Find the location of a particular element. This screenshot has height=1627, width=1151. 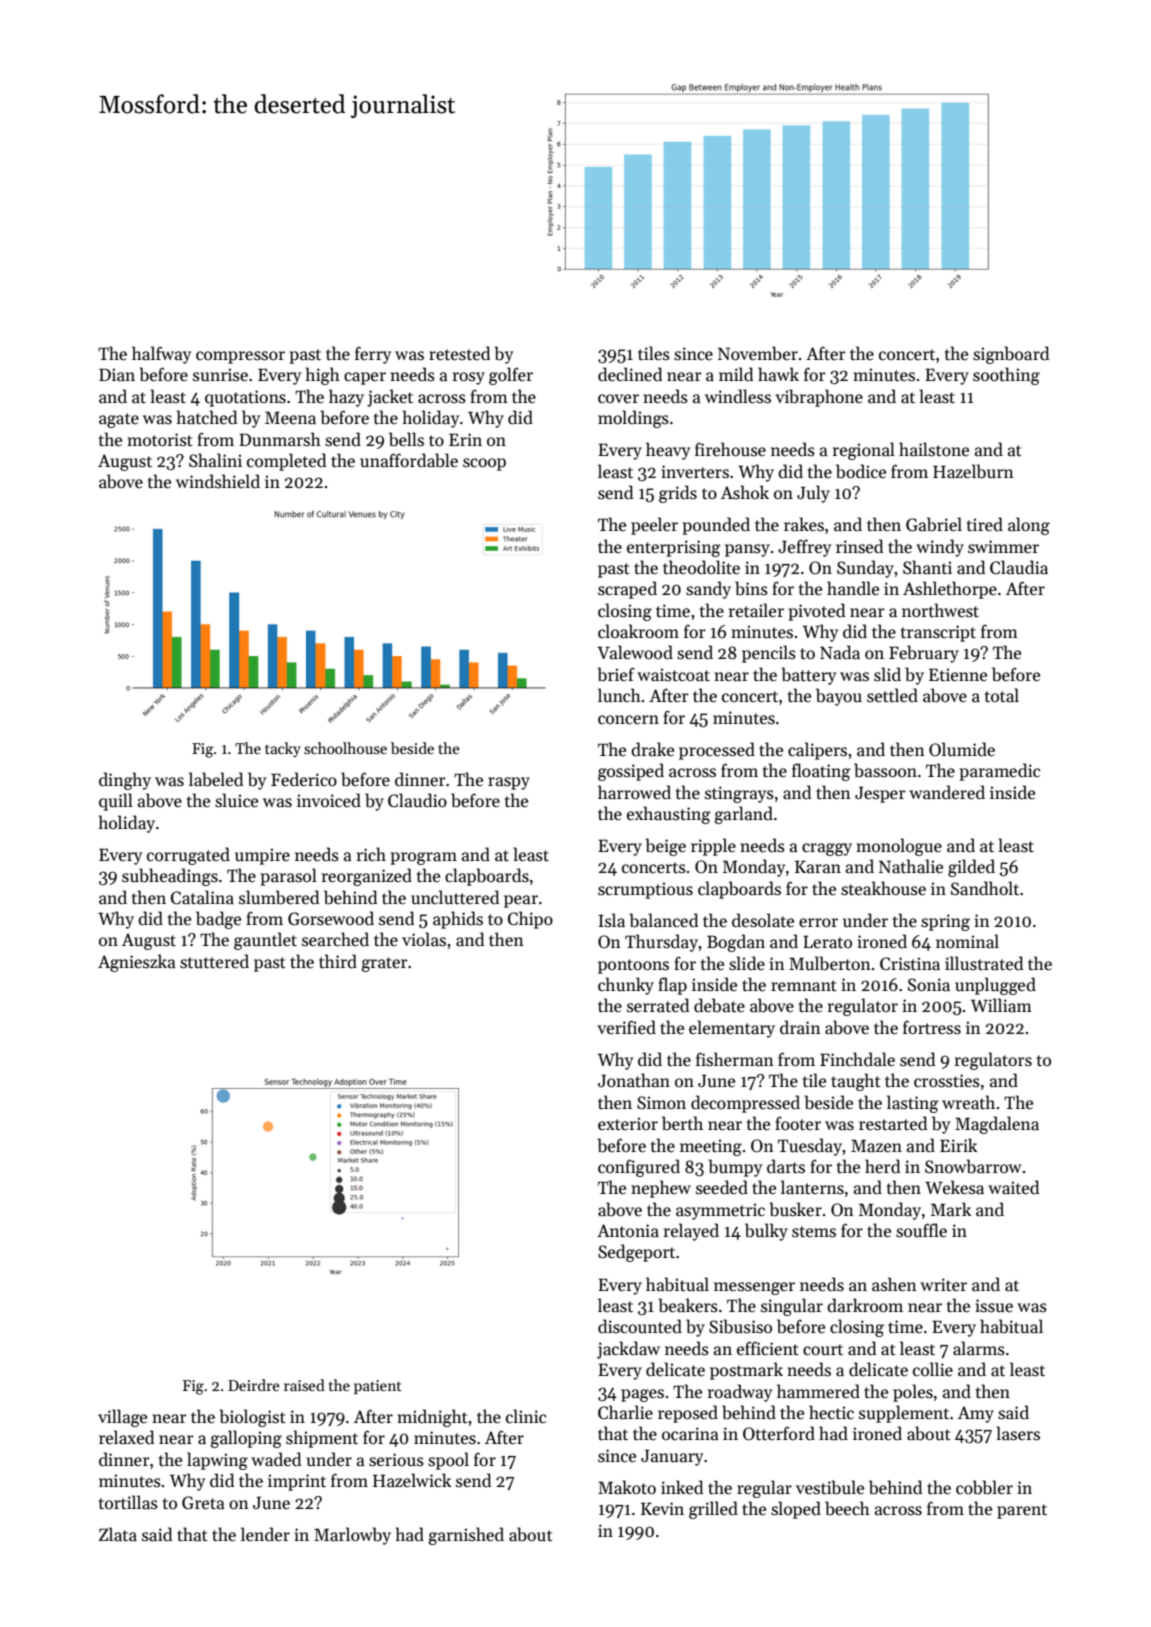

declined is located at coordinates (630, 374).
